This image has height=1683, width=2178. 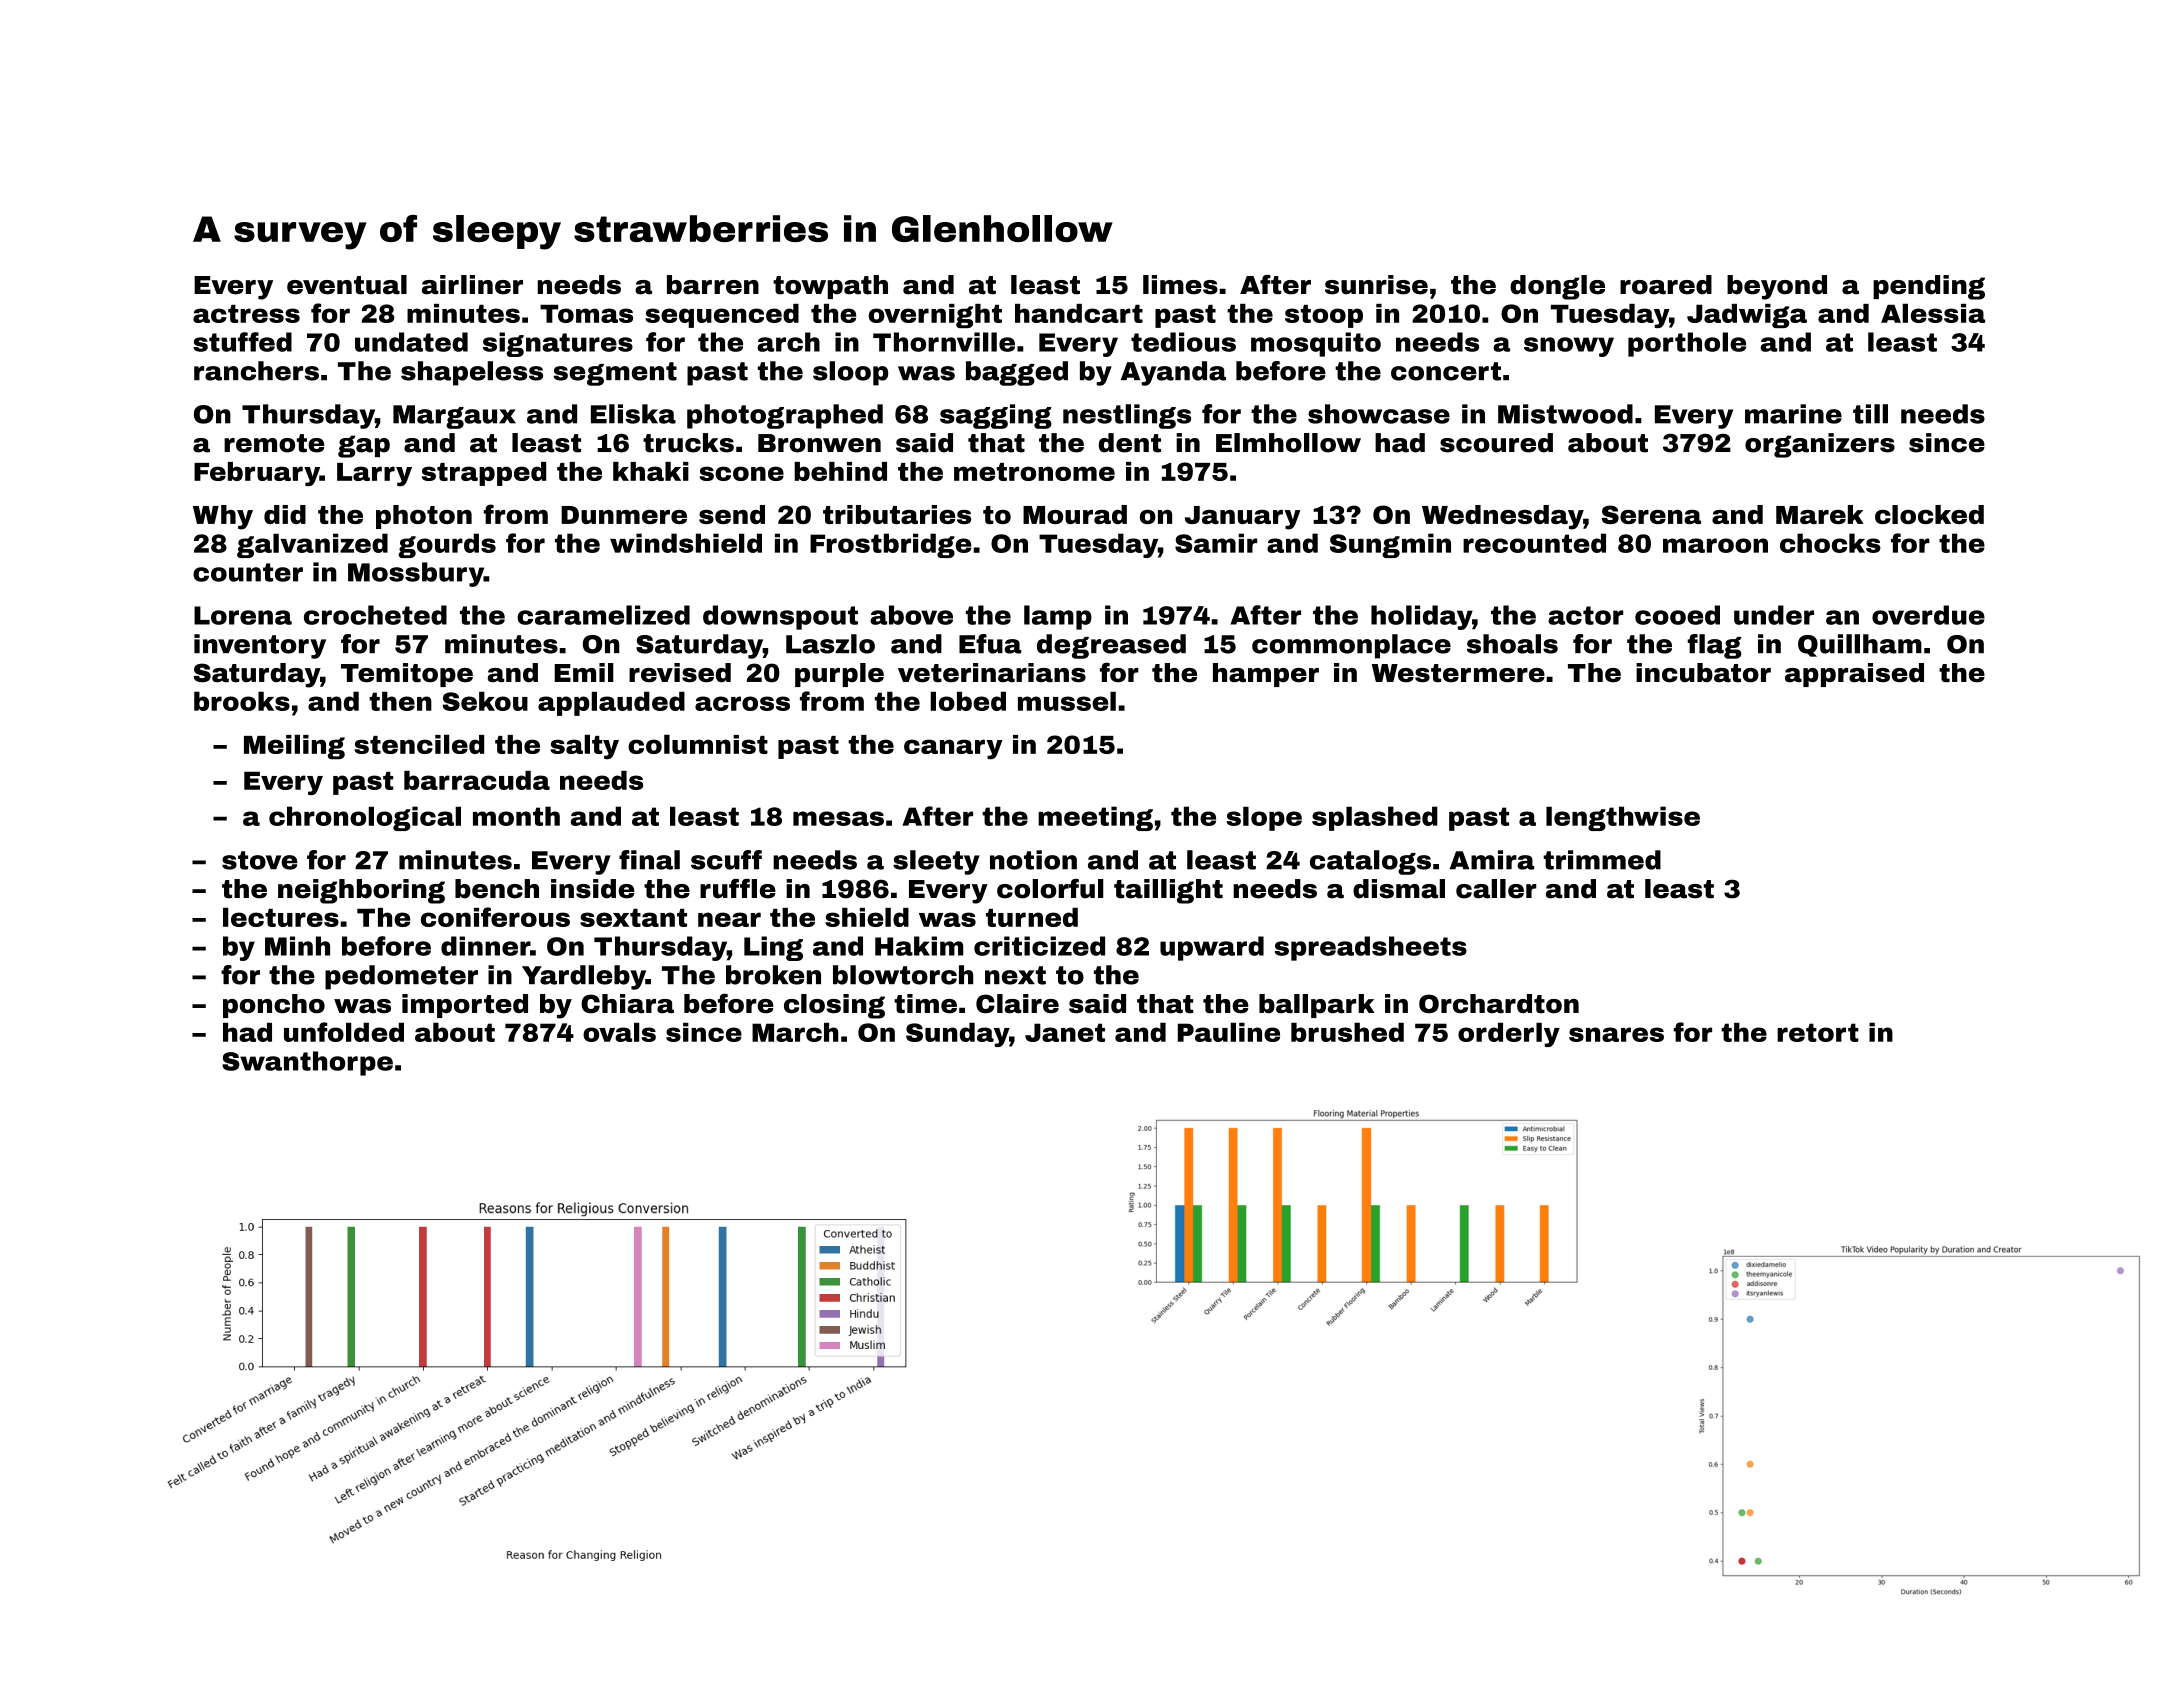 I want to click on holiday, so click(x=1421, y=617).
